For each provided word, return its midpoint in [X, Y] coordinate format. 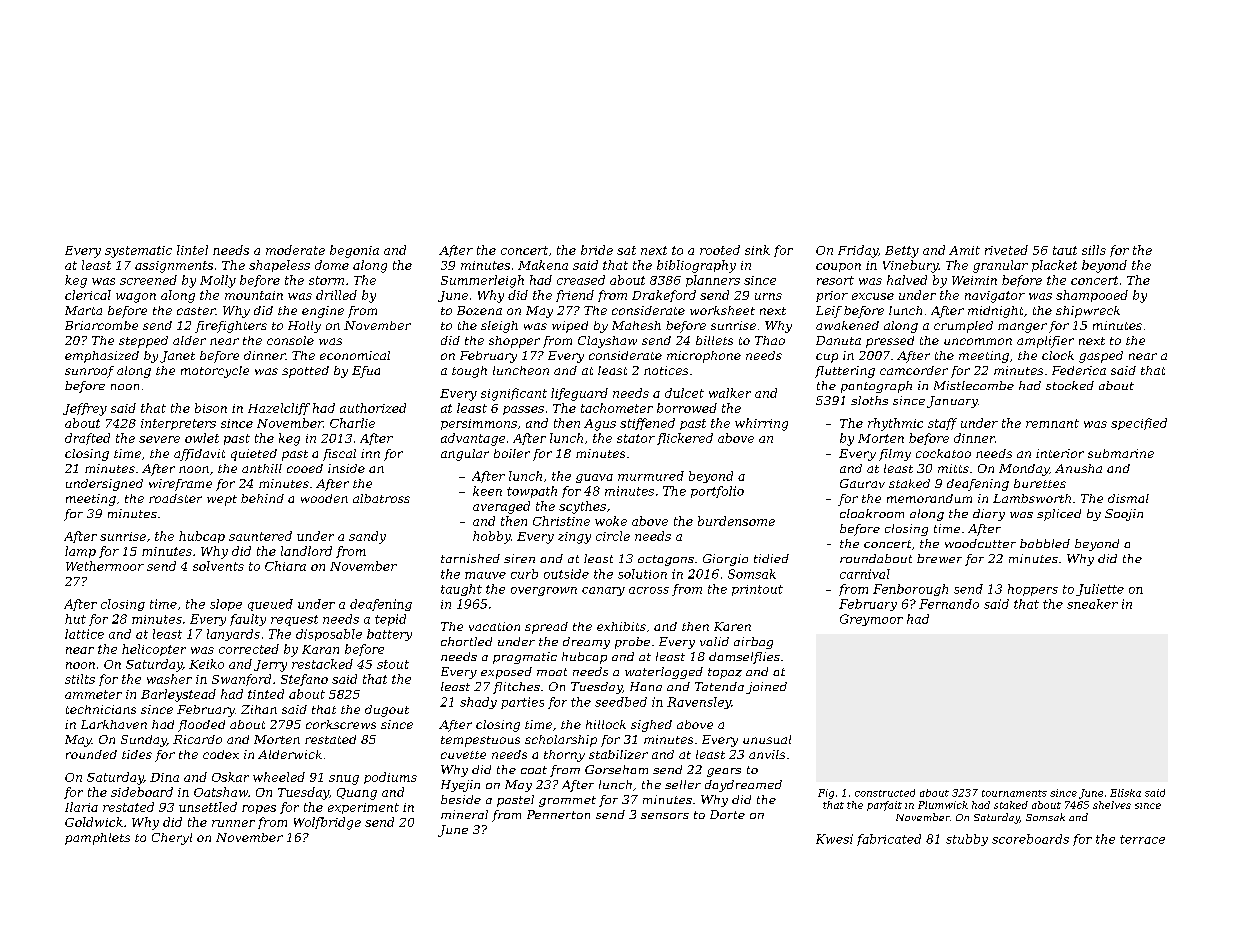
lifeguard [579, 394]
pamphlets [97, 839]
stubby [967, 840]
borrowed [687, 408]
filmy [895, 455]
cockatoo [943, 453]
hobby [492, 537]
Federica [1079, 370]
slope [226, 605]
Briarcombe [101, 325]
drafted [87, 439]
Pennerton [558, 814]
